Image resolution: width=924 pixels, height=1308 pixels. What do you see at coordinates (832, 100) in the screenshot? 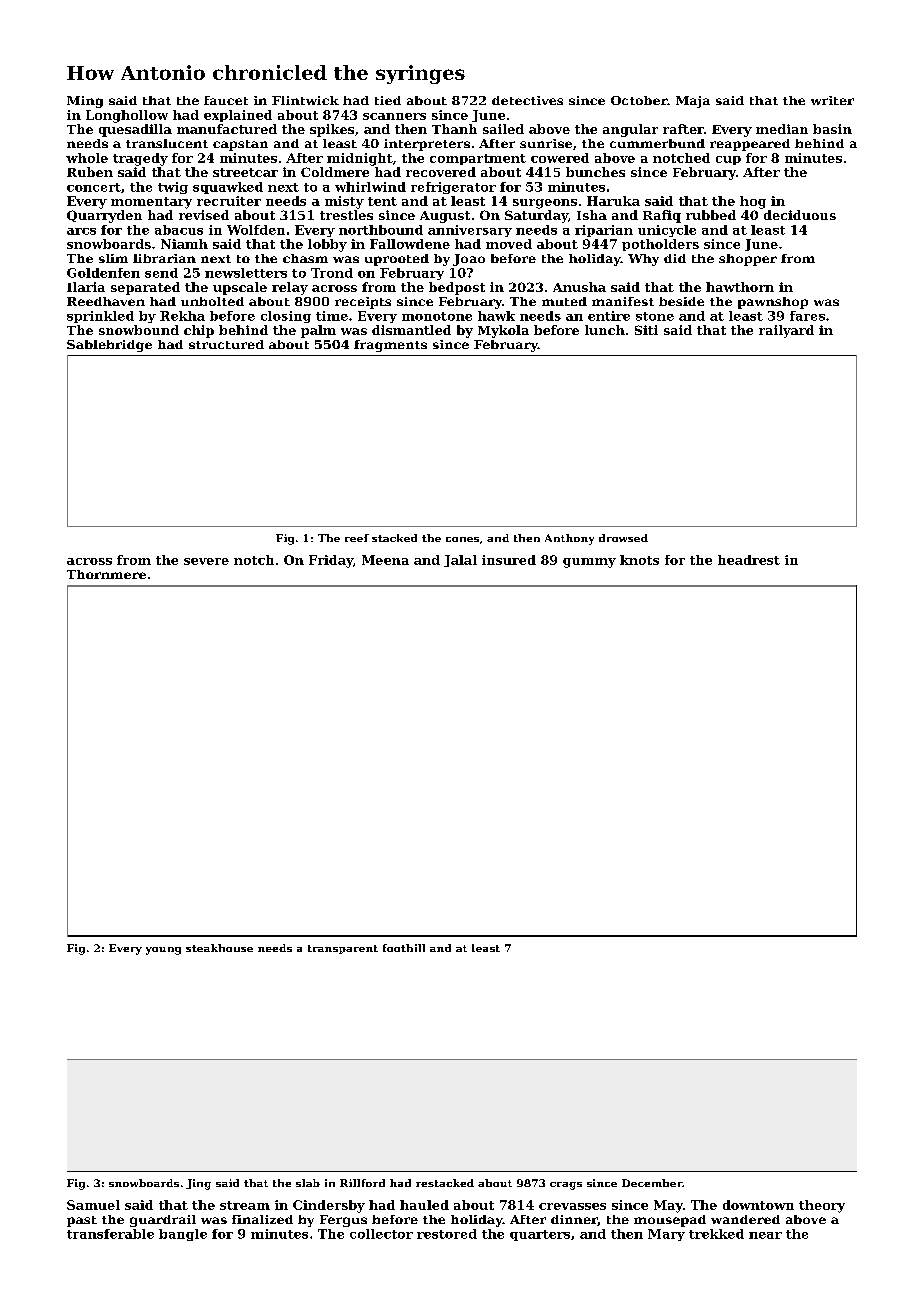
I see `writer` at bounding box center [832, 100].
